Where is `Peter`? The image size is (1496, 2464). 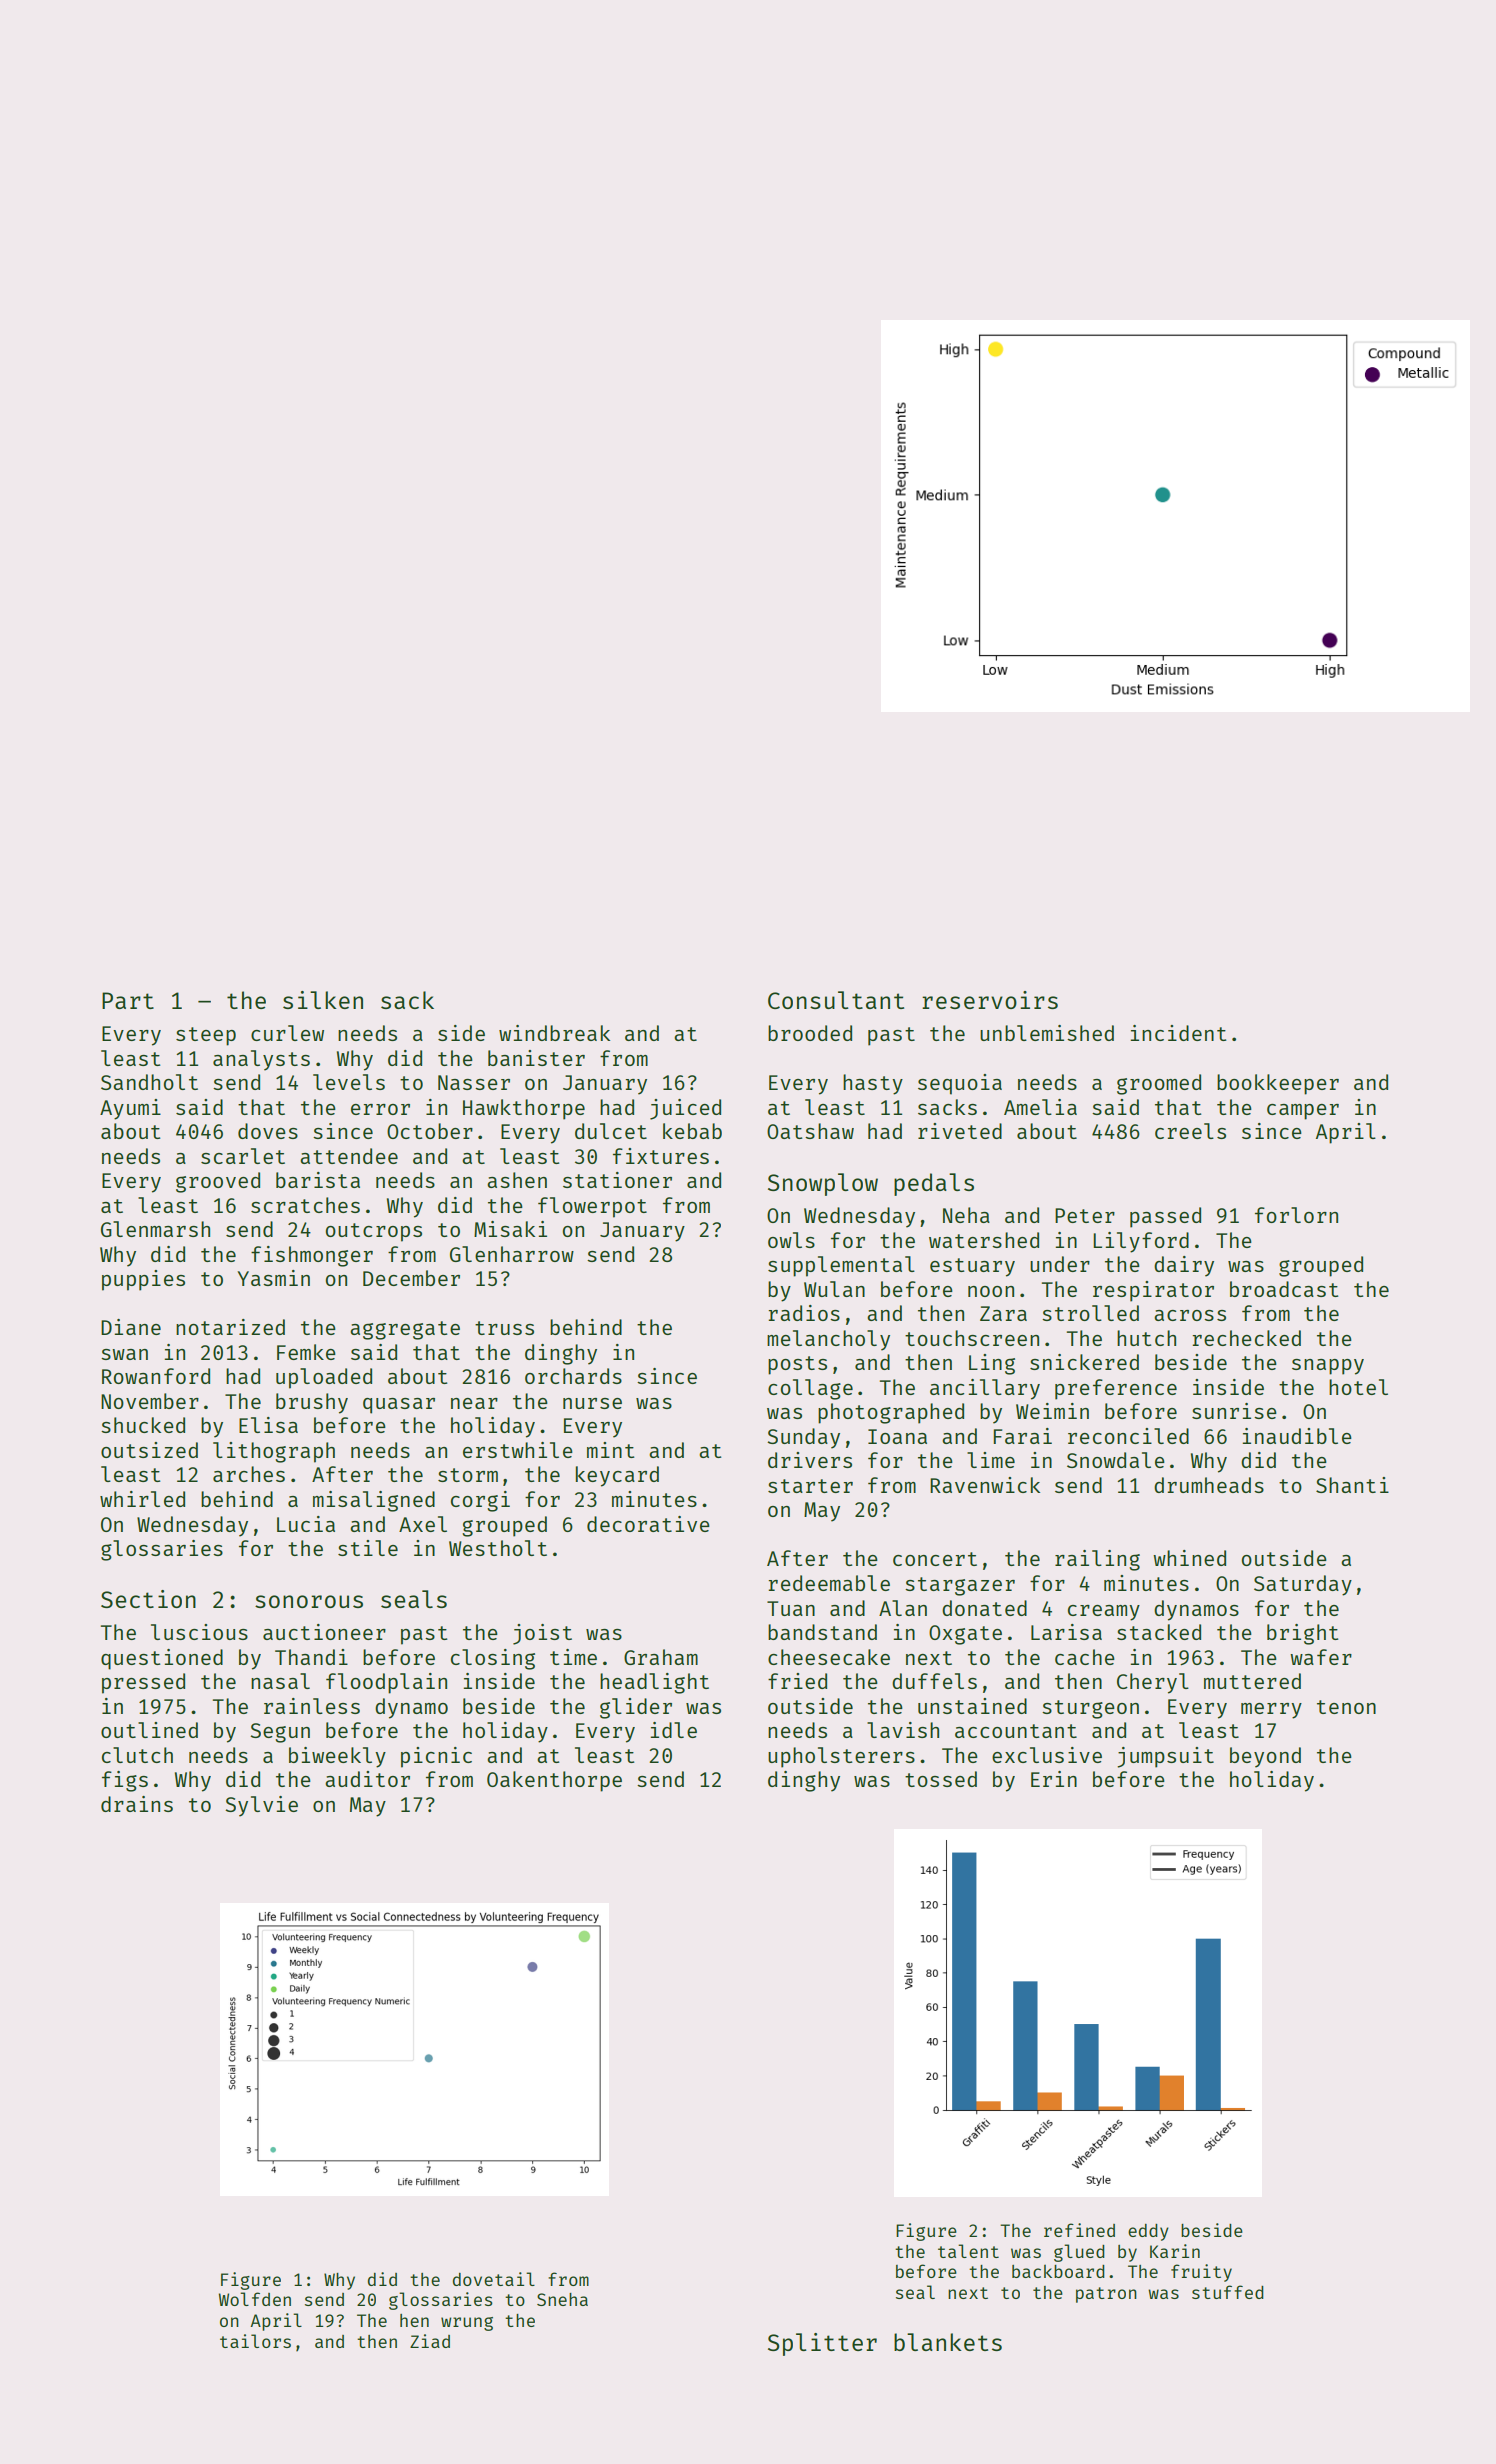
Peter is located at coordinates (1085, 1215).
